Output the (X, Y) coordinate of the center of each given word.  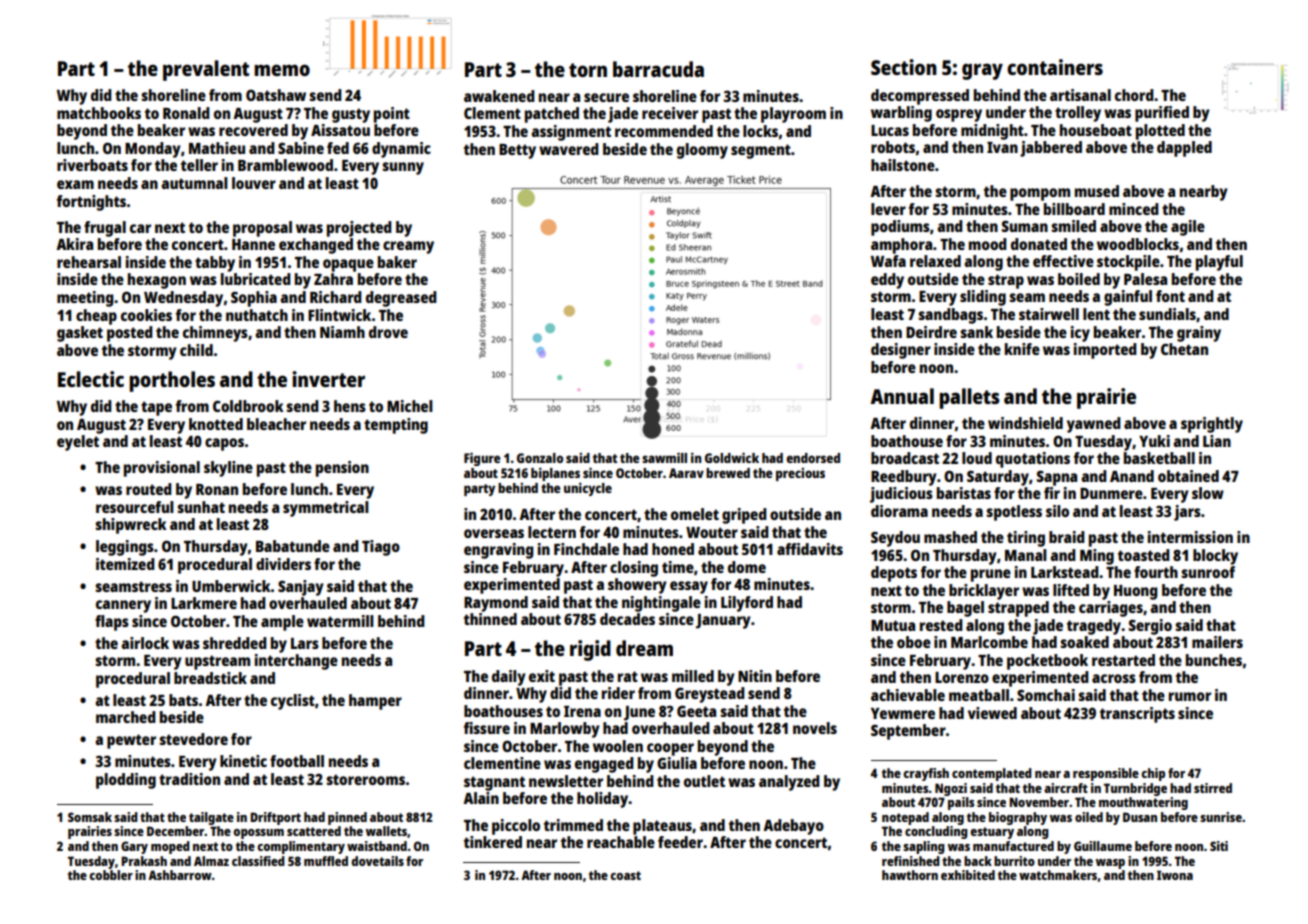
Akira (74, 244)
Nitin (755, 676)
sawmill (664, 457)
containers (1055, 67)
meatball (979, 695)
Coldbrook (248, 406)
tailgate (211, 818)
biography (1018, 818)
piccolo (516, 827)
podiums (900, 228)
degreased (401, 299)
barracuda (658, 69)
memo (282, 70)
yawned (1094, 425)
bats (183, 700)
